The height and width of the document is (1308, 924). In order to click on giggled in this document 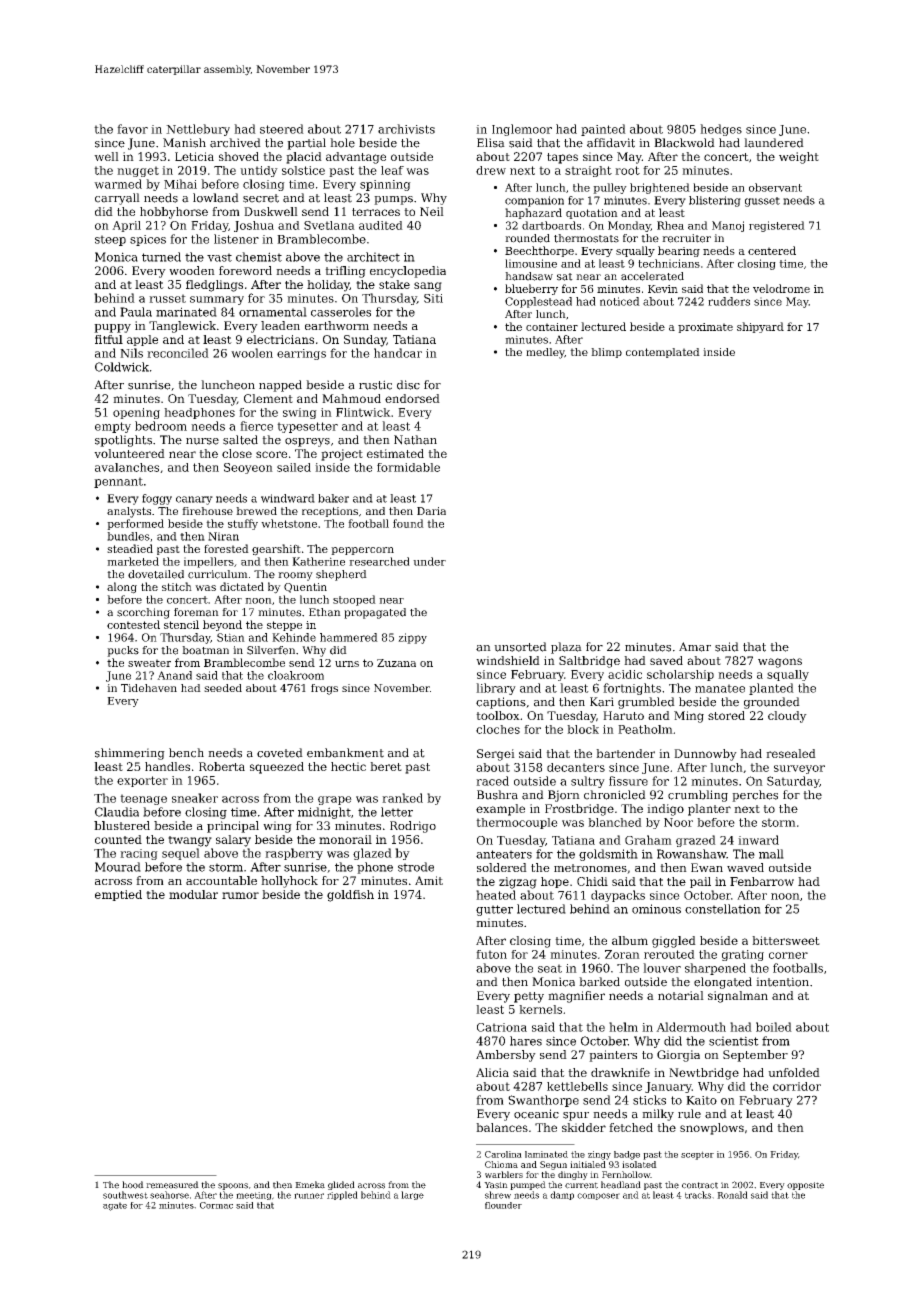, I will do `click(674, 942)`.
